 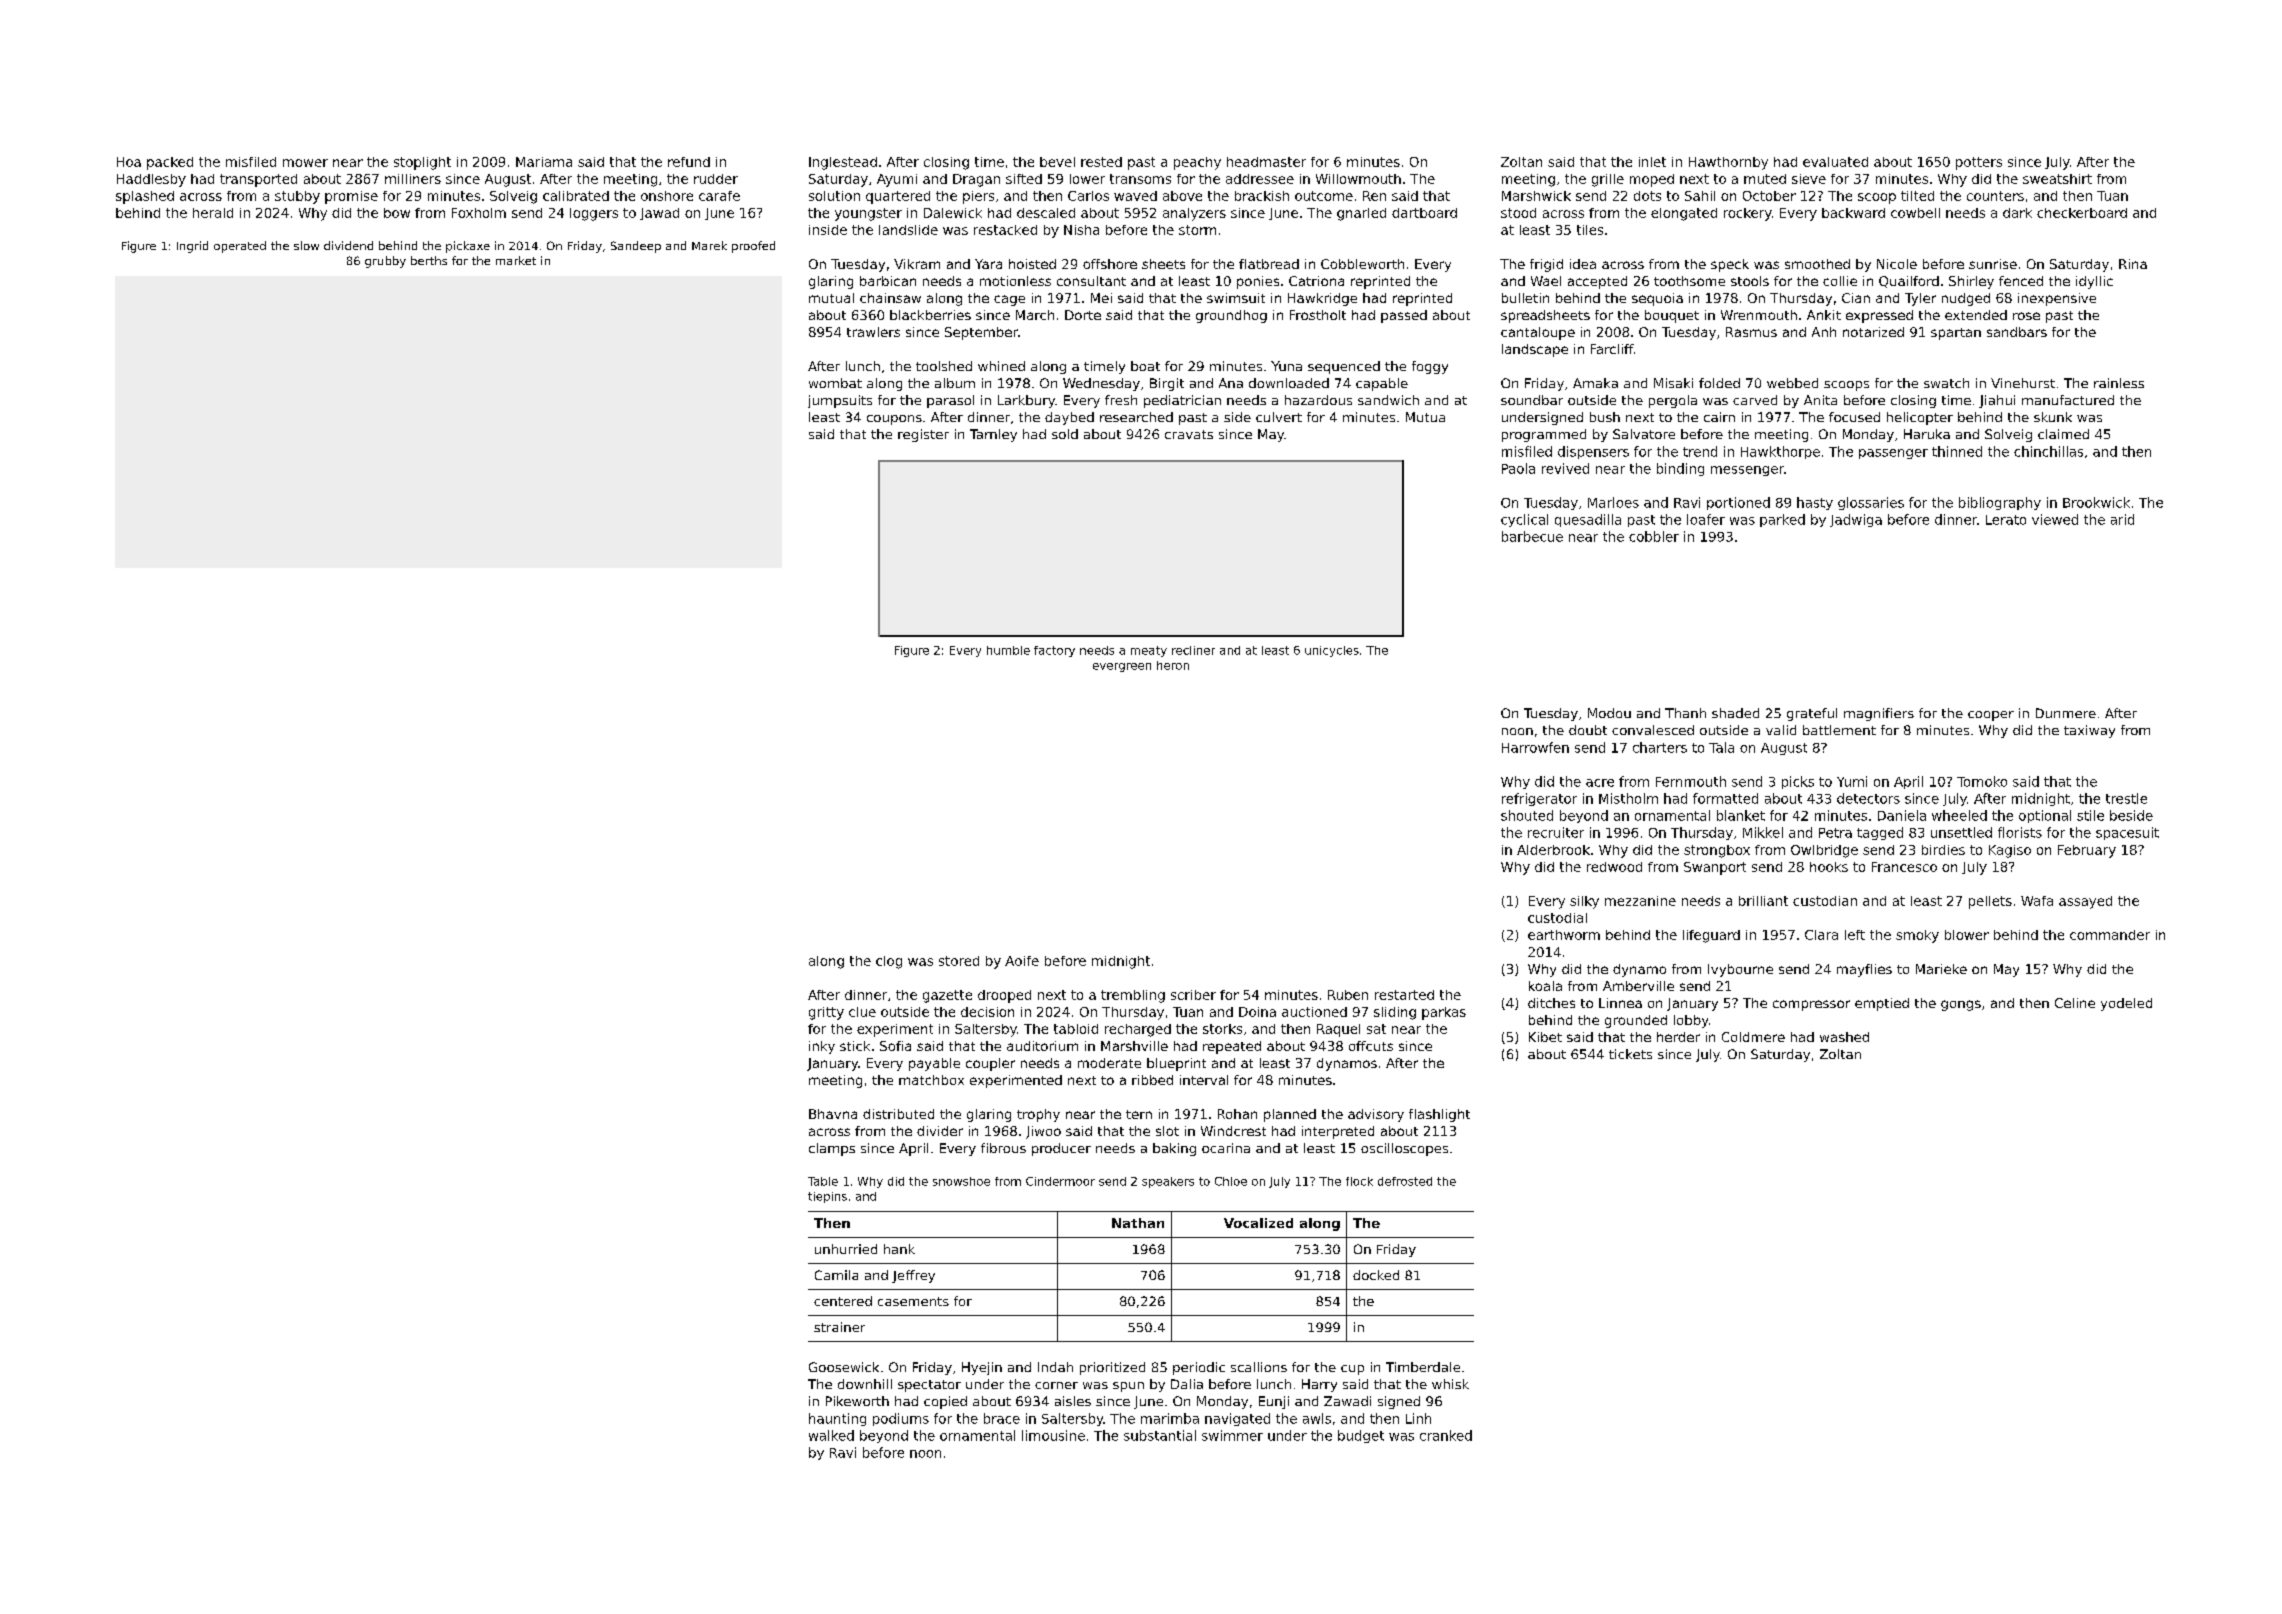 I want to click on jumpsuits, so click(x=840, y=401).
